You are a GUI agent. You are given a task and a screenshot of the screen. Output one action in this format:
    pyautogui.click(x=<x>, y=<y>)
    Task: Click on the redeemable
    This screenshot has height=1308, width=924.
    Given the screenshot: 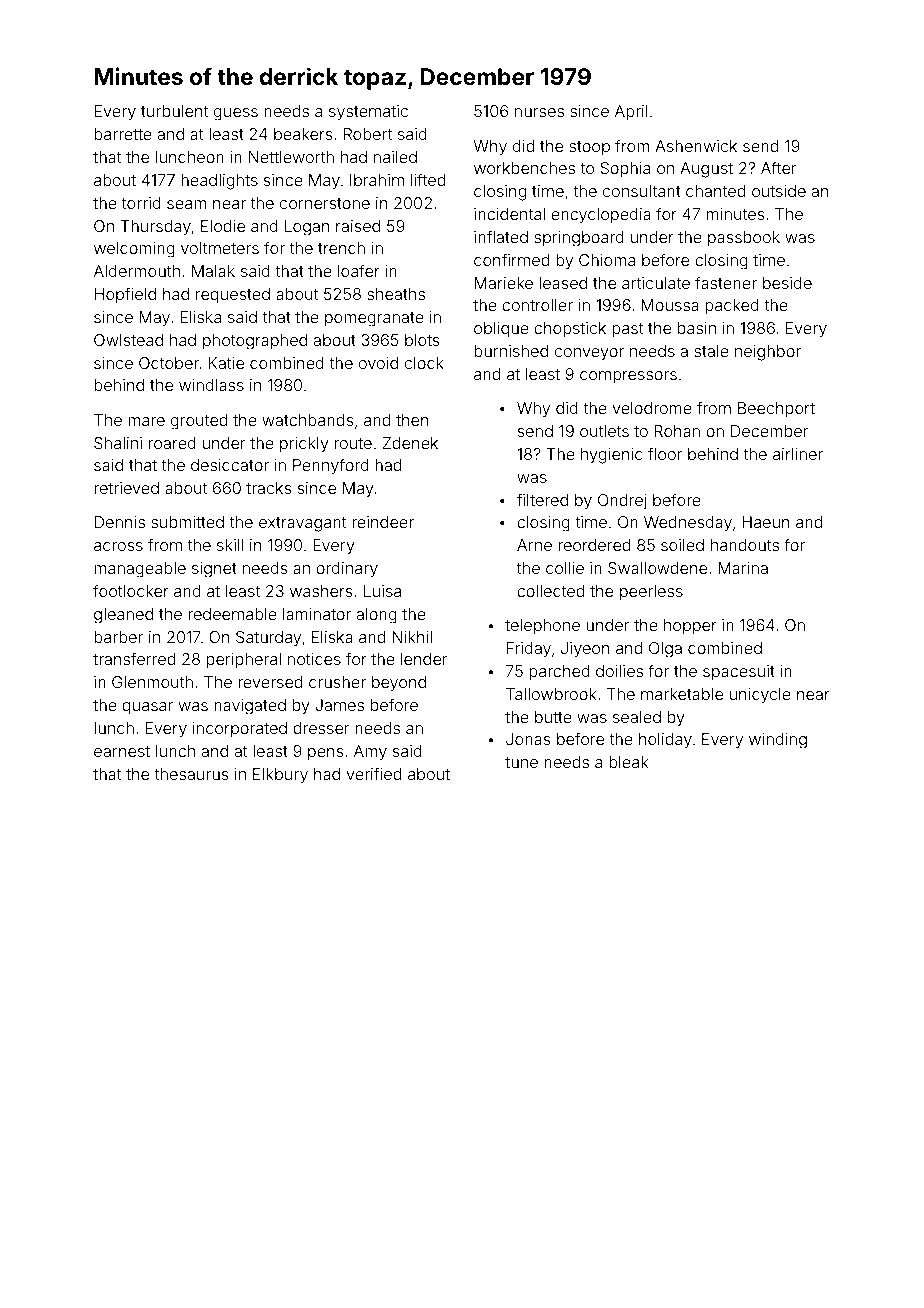 What is the action you would take?
    pyautogui.click(x=232, y=614)
